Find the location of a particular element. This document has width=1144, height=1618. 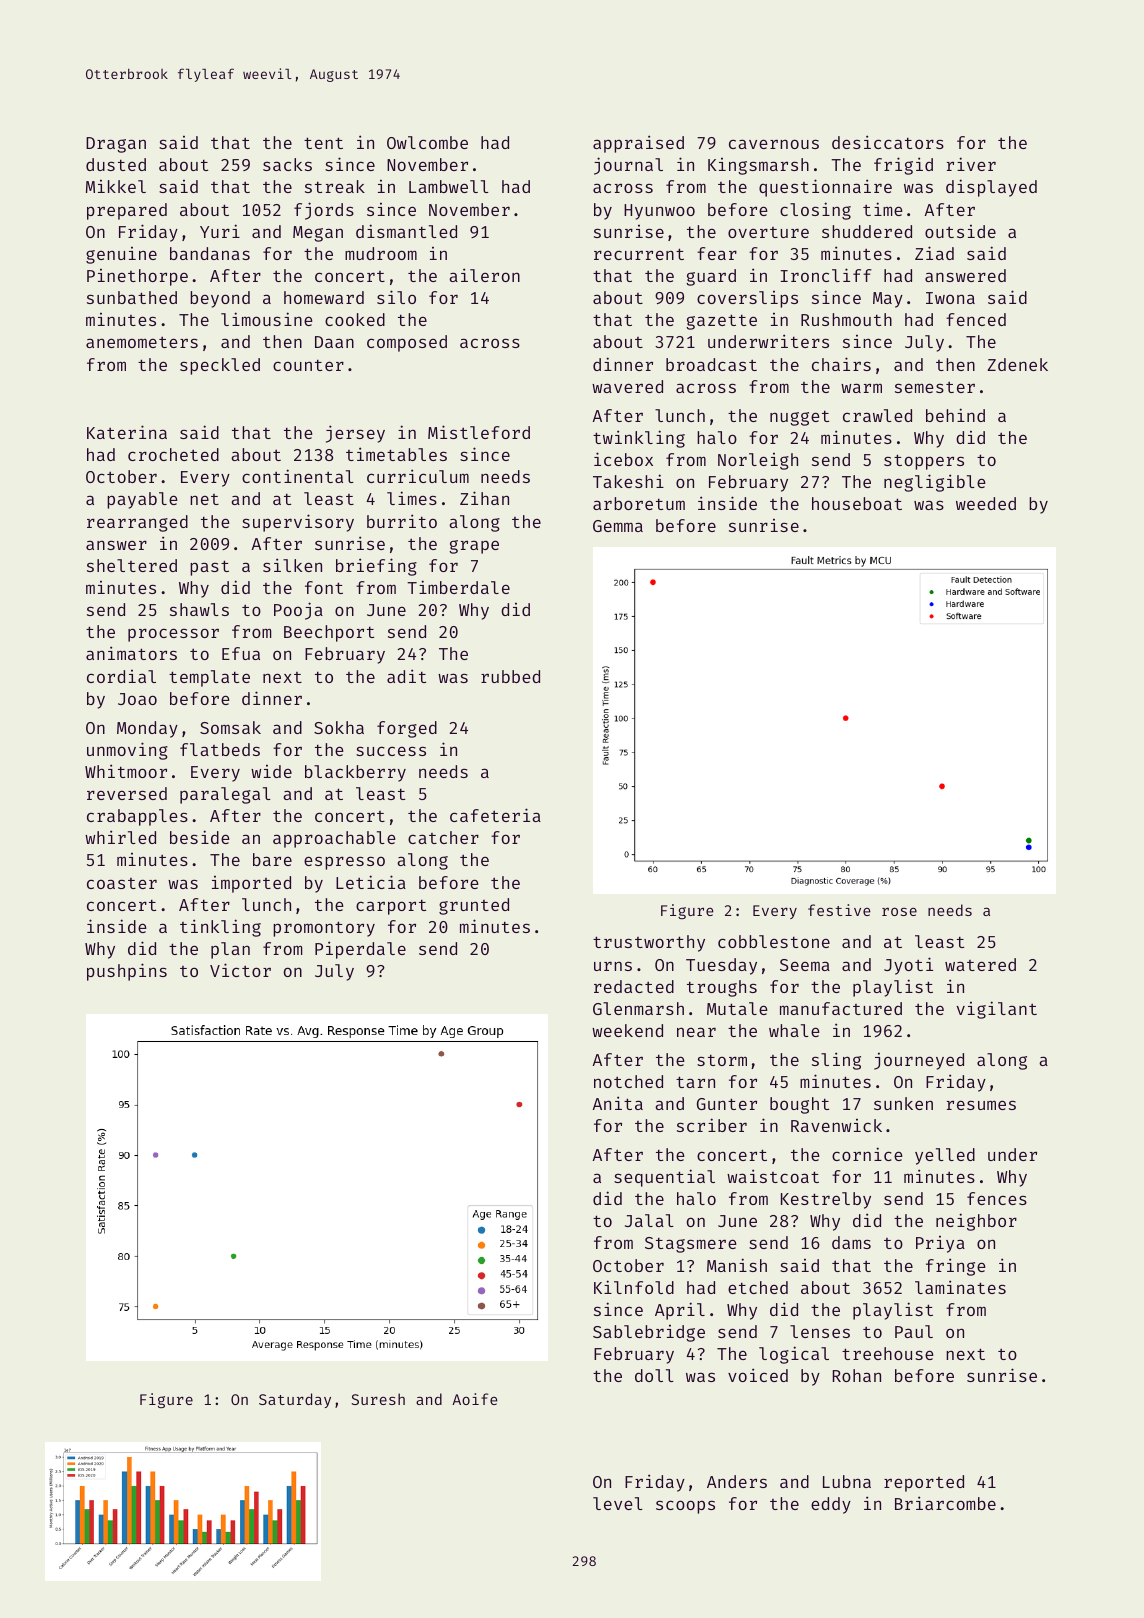

weeded is located at coordinates (986, 503).
